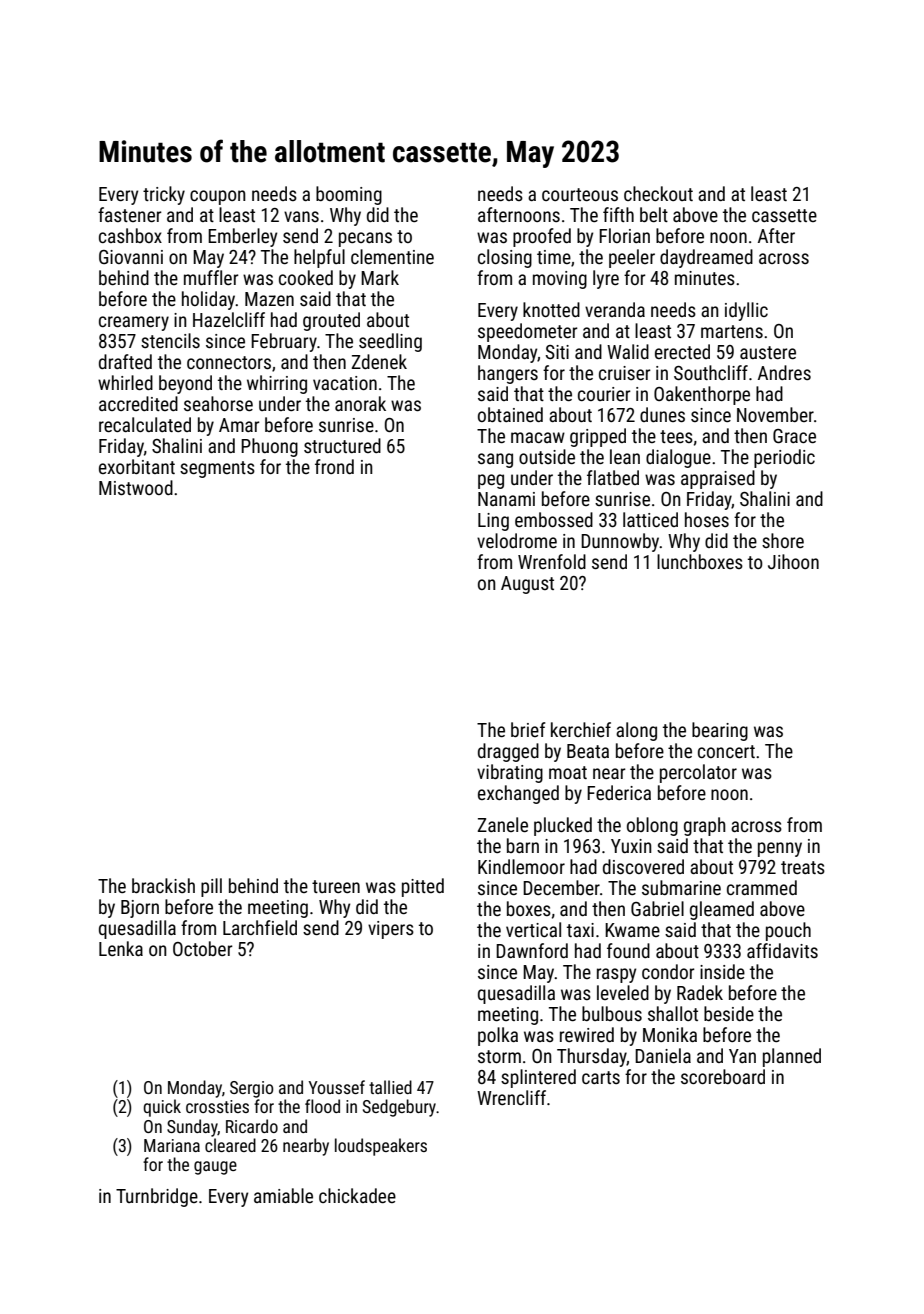  I want to click on vibrating, so click(510, 773).
